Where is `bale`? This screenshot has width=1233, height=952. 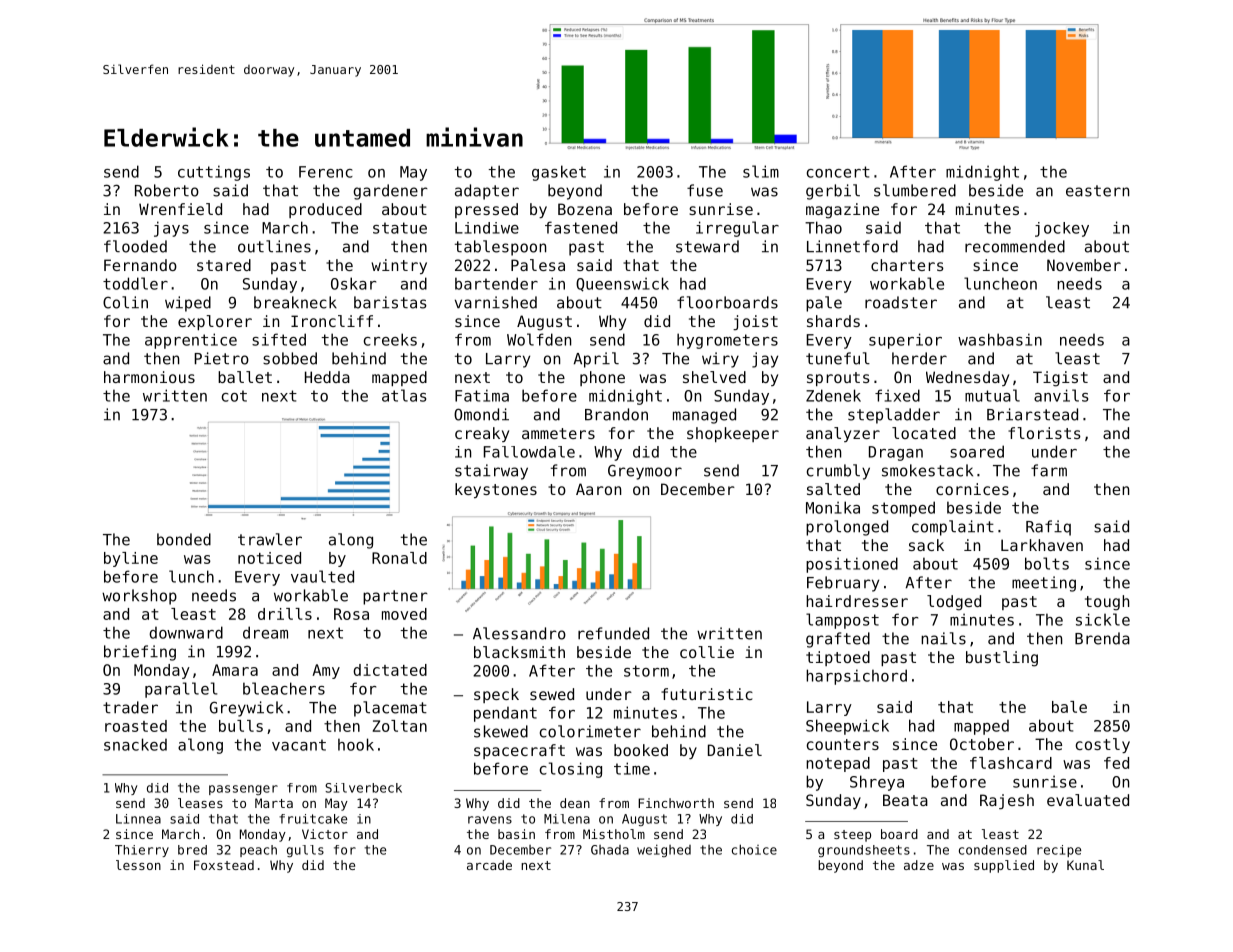 bale is located at coordinates (1069, 707).
